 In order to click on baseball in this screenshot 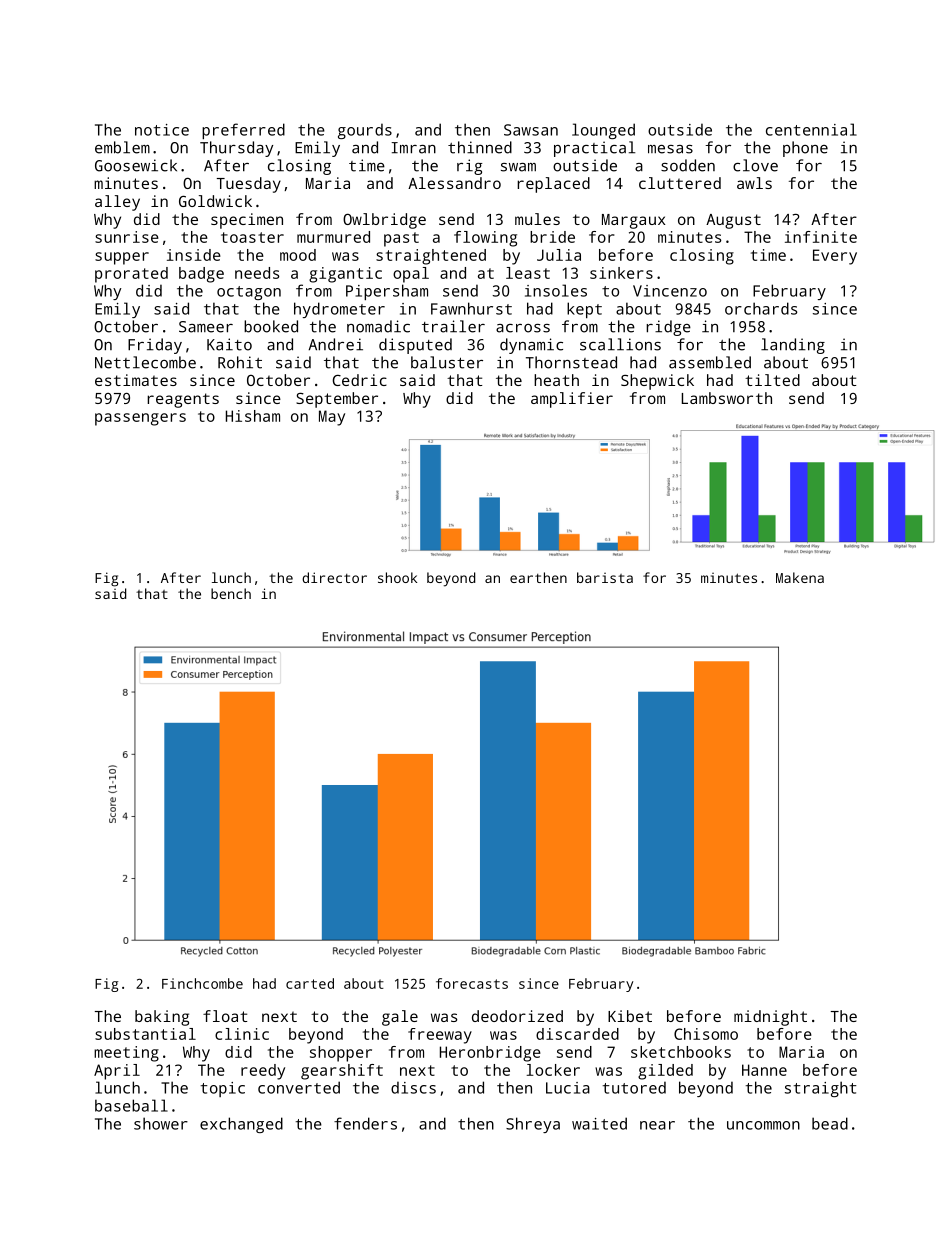, I will do `click(131, 1105)`.
